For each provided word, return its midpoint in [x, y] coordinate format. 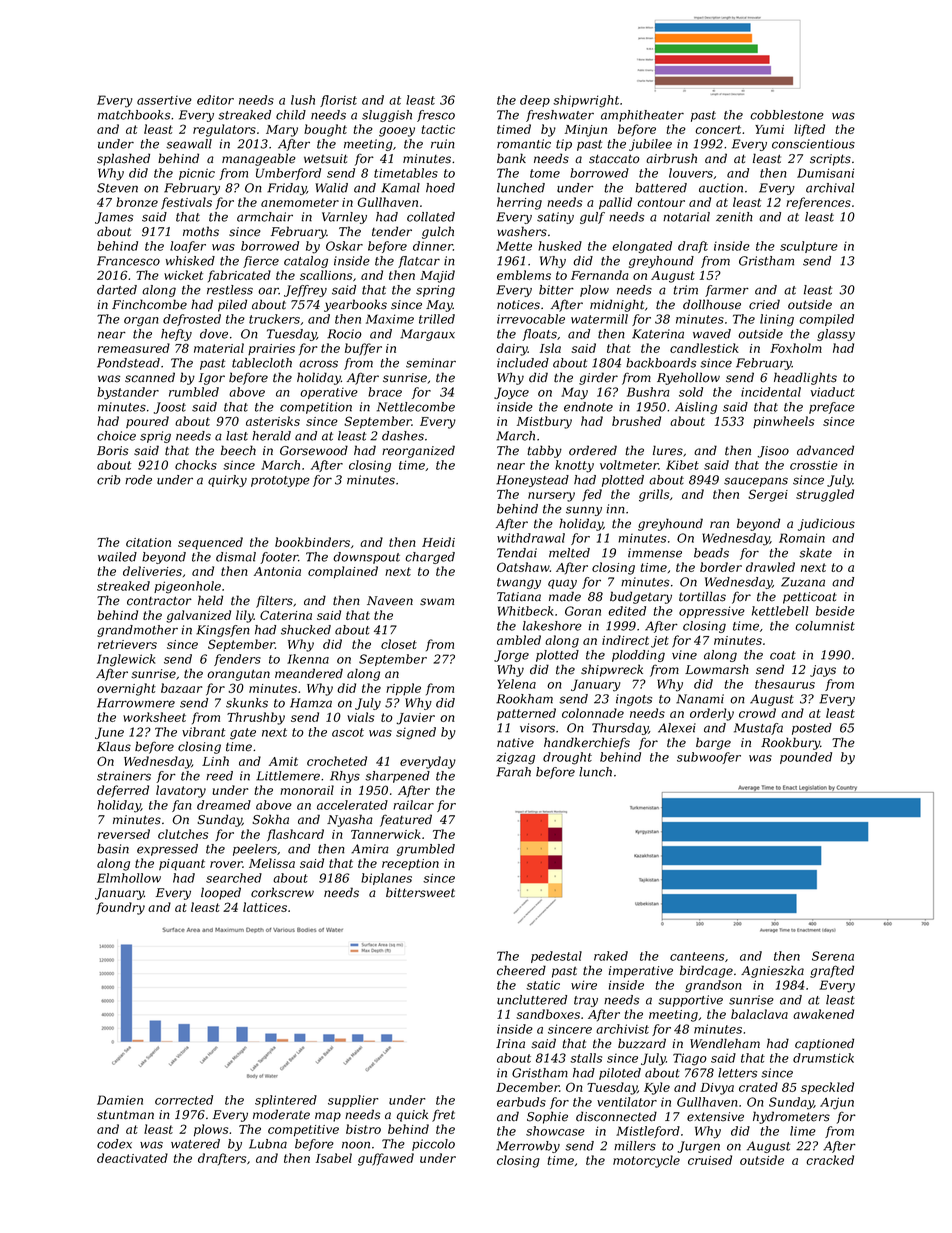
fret [443, 1115]
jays [823, 671]
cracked [830, 1160]
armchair [265, 217]
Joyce [511, 393]
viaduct [833, 392]
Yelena [516, 684]
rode [138, 480]
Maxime [390, 319]
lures [668, 450]
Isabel [334, 1158]
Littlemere [288, 776]
